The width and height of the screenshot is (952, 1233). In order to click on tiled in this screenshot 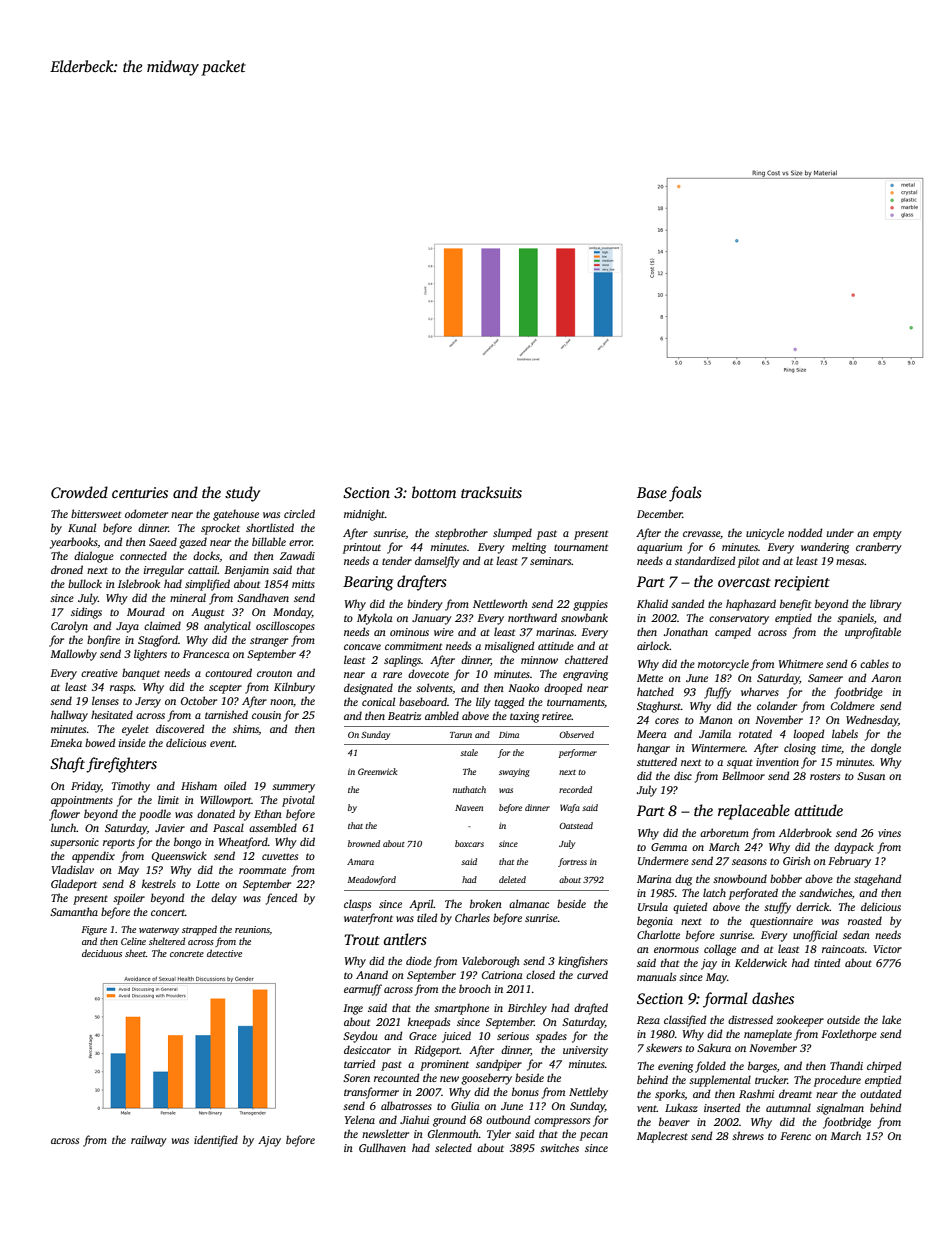, I will do `click(427, 917)`.
